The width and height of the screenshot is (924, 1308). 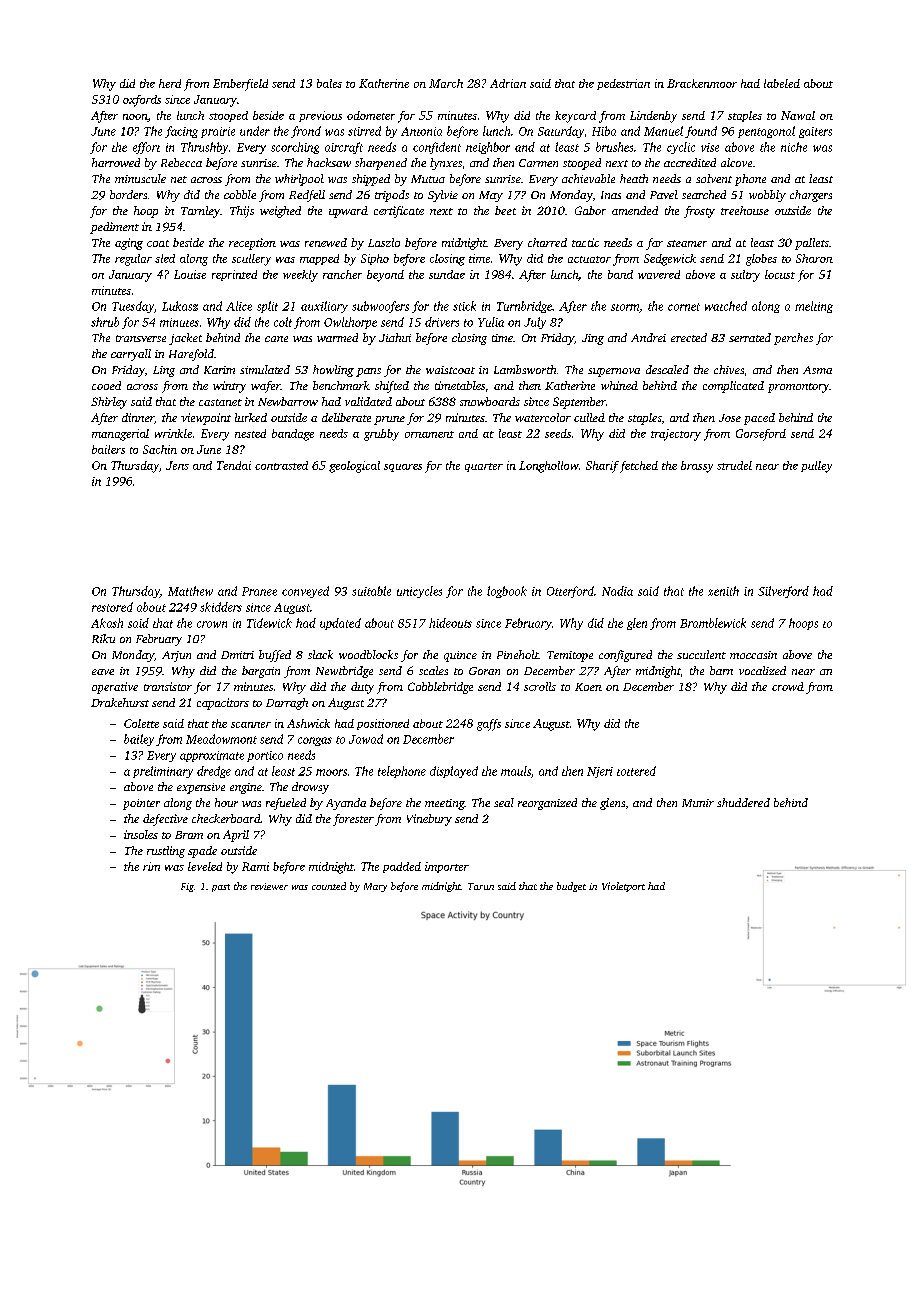 I want to click on Lukasz, so click(x=180, y=306).
